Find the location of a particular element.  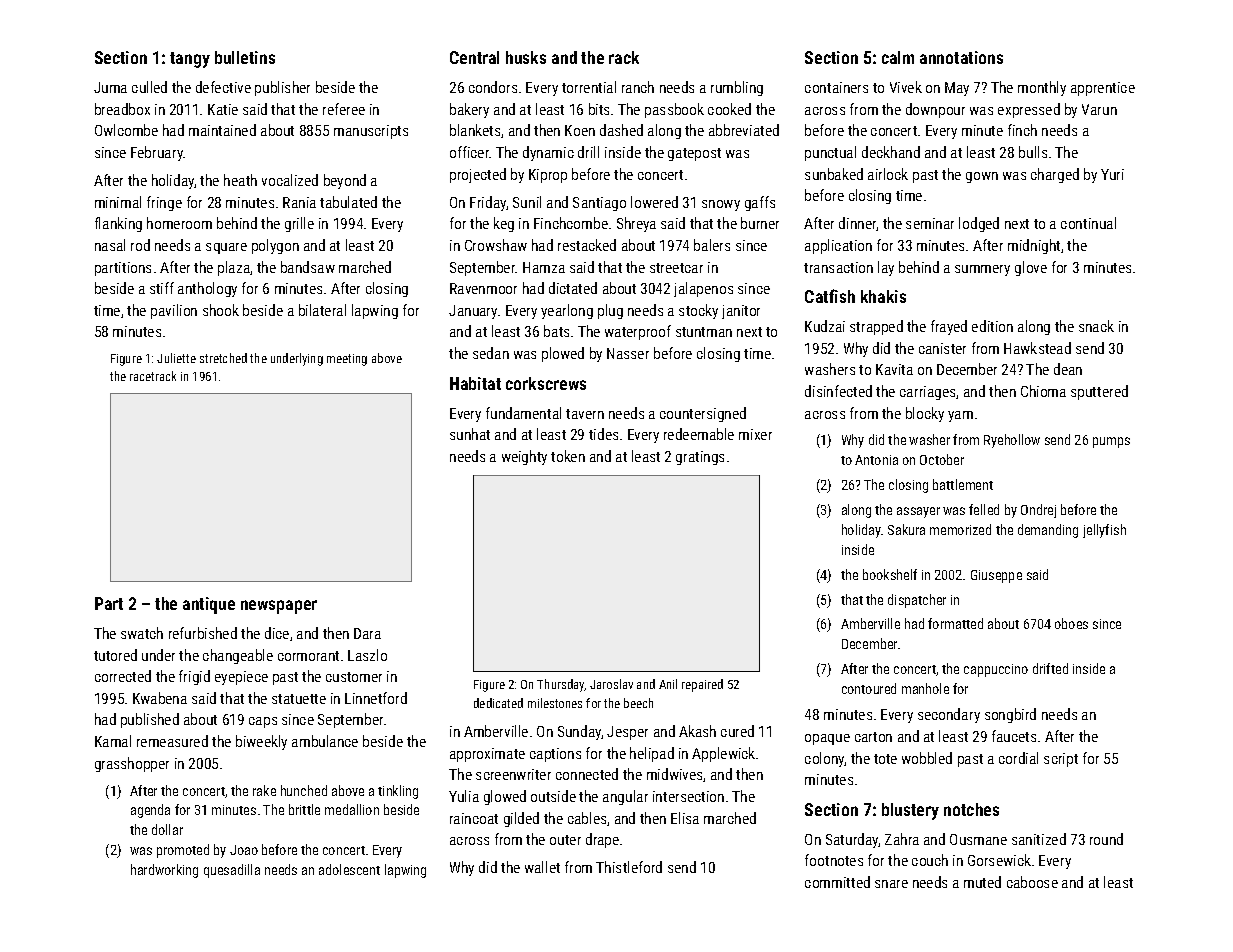

edition is located at coordinates (992, 326).
